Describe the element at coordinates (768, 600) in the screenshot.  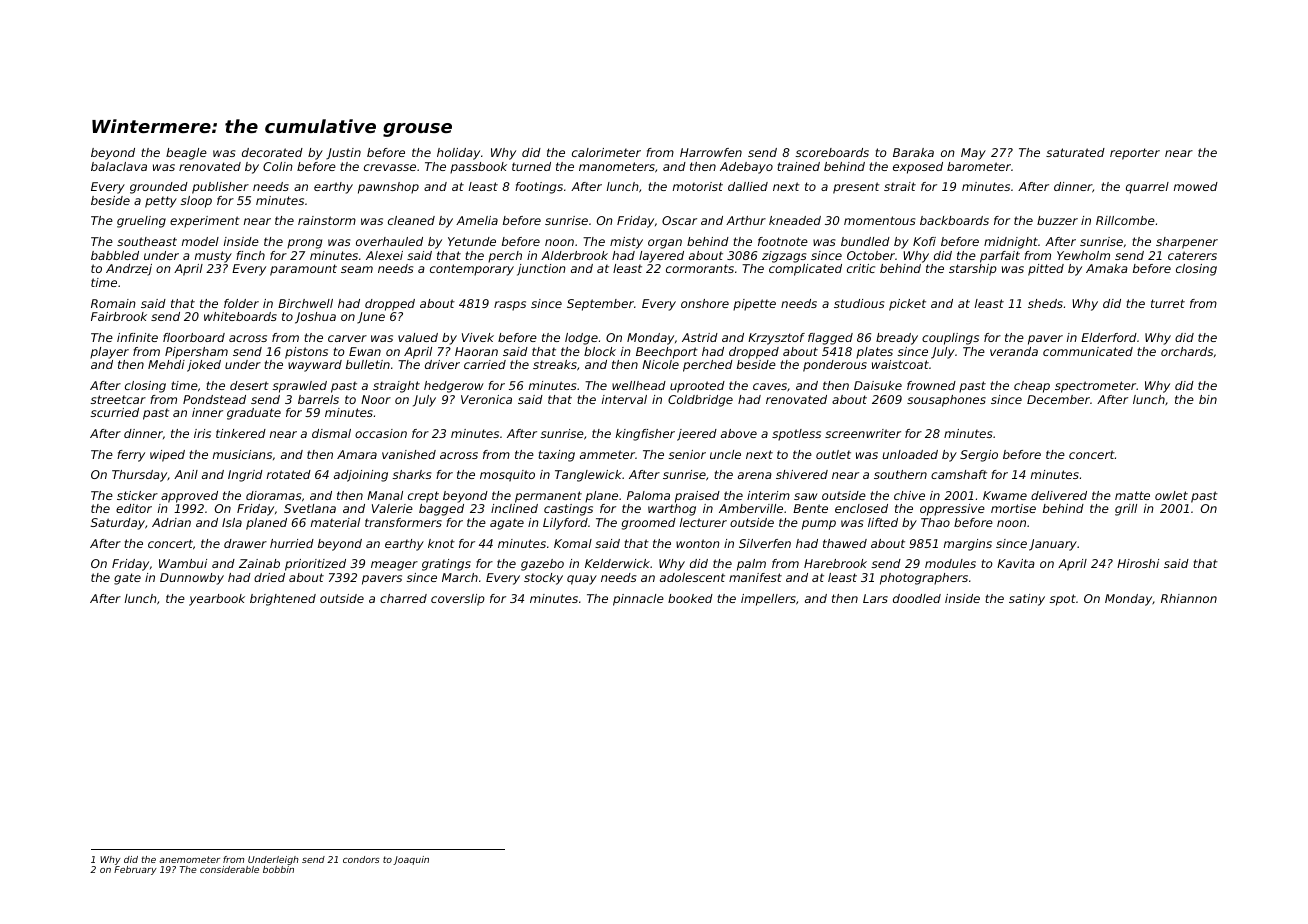
I see `impellers` at that location.
